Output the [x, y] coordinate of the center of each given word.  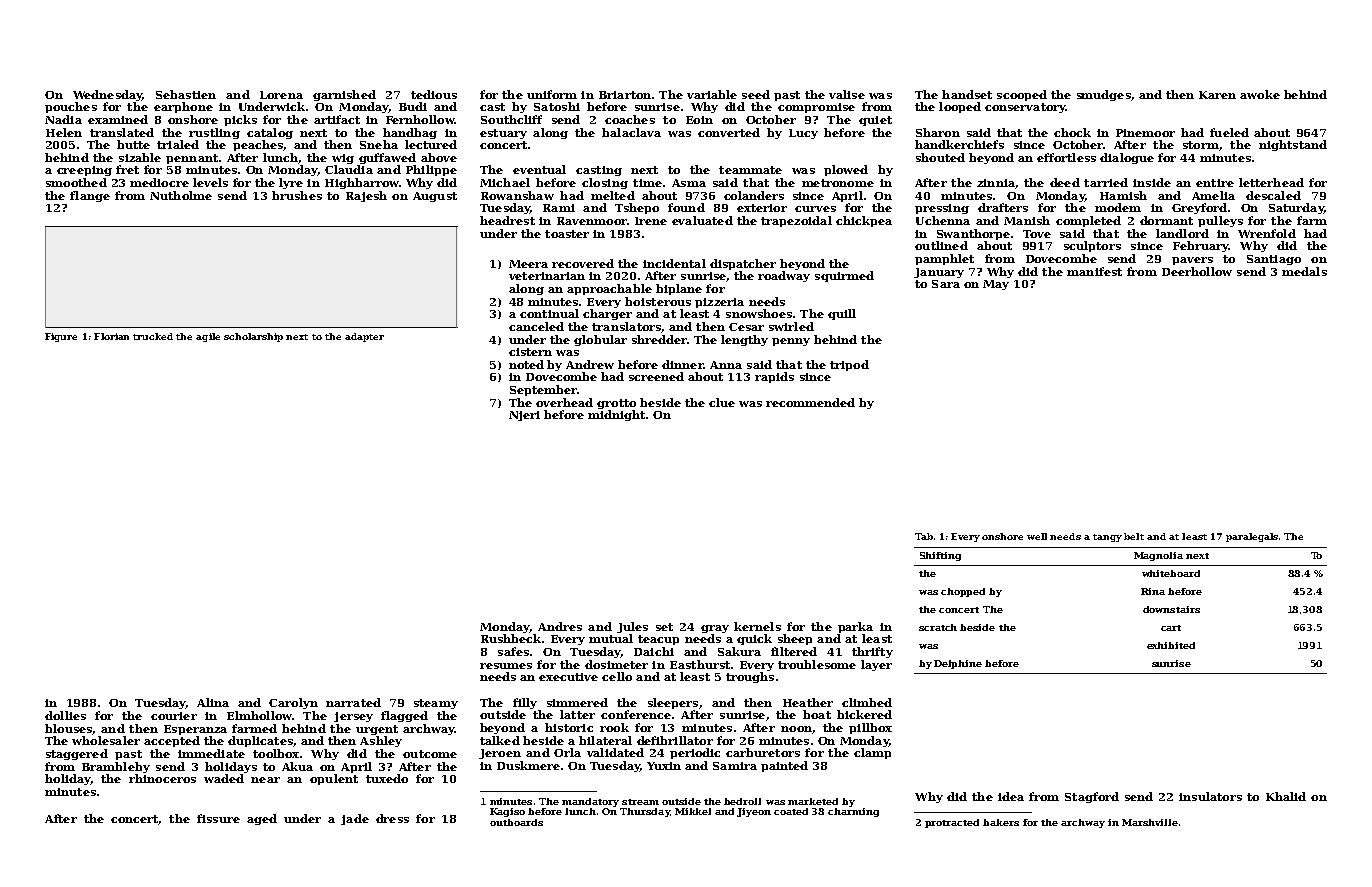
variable [712, 94]
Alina [213, 702]
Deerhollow [1197, 271]
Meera [528, 264]
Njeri [524, 416]
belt [1134, 536]
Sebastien [186, 94]
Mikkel [693, 811]
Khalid [1286, 796]
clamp [872, 753]
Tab [924, 536]
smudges [1104, 95]
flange [90, 196]
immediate [211, 753]
